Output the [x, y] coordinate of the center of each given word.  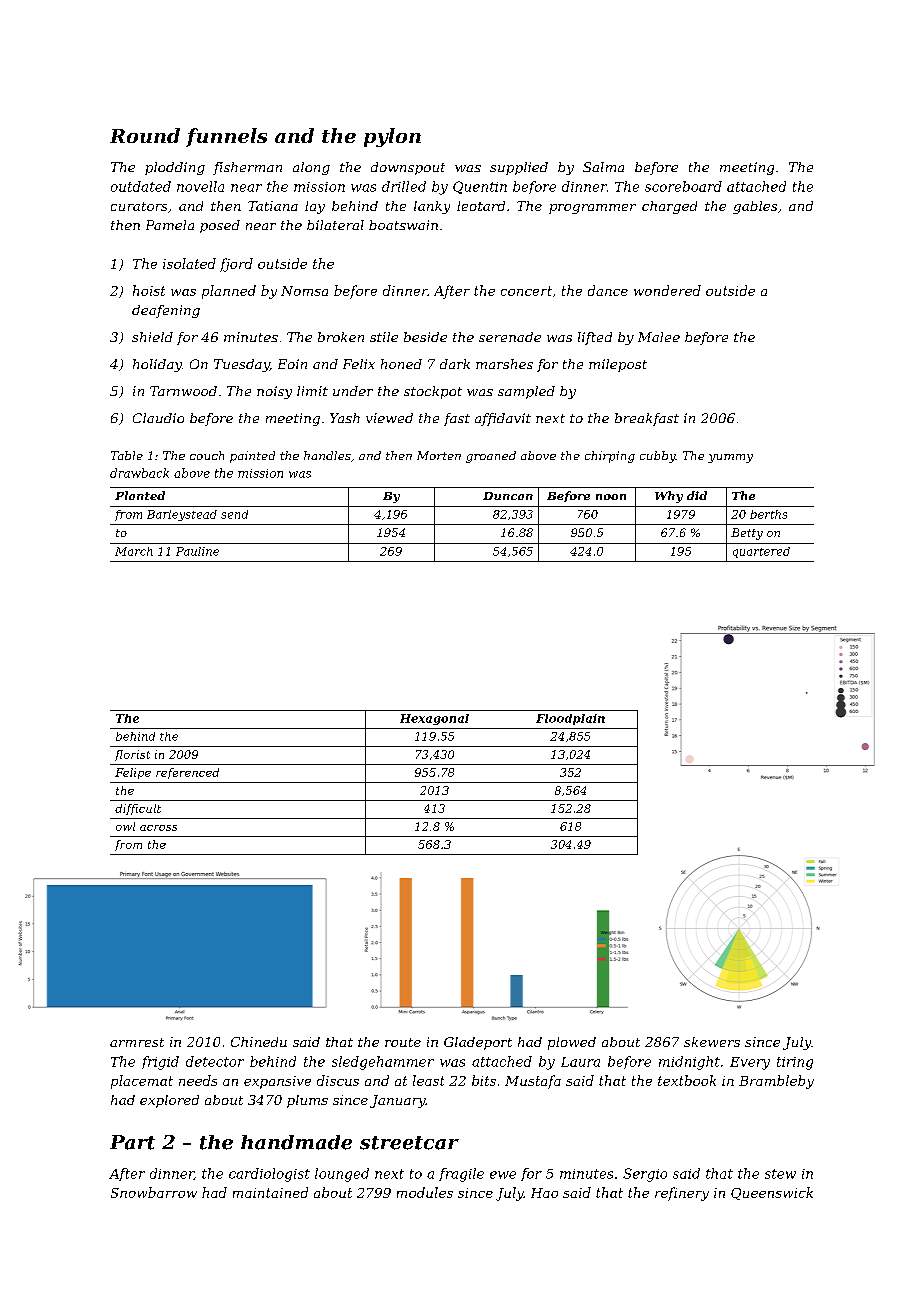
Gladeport [478, 1043]
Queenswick [772, 1193]
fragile [461, 1175]
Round [145, 135]
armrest [137, 1042]
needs [198, 1080]
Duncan [508, 496]
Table [127, 455]
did [697, 495]
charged [669, 207]
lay [315, 207]
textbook [687, 1080]
